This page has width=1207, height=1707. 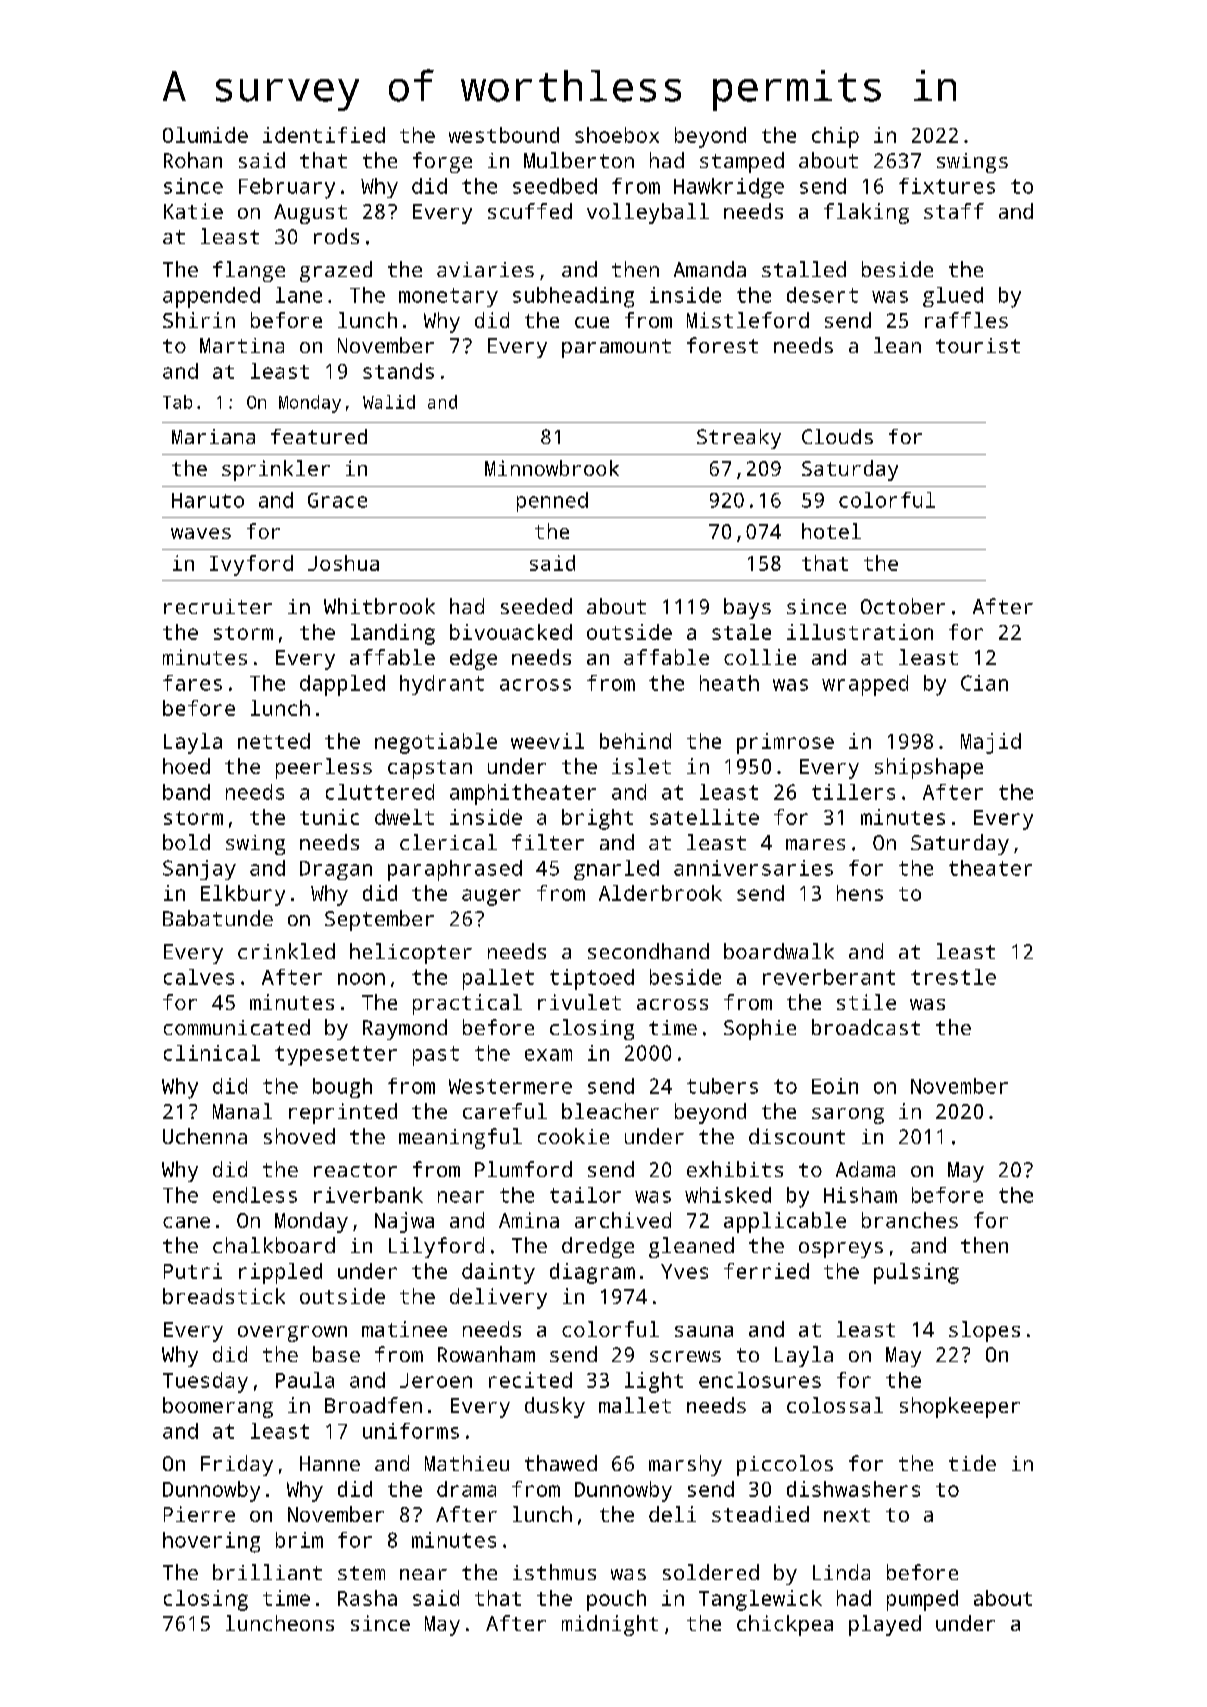 I want to click on hovering, so click(x=211, y=1542).
